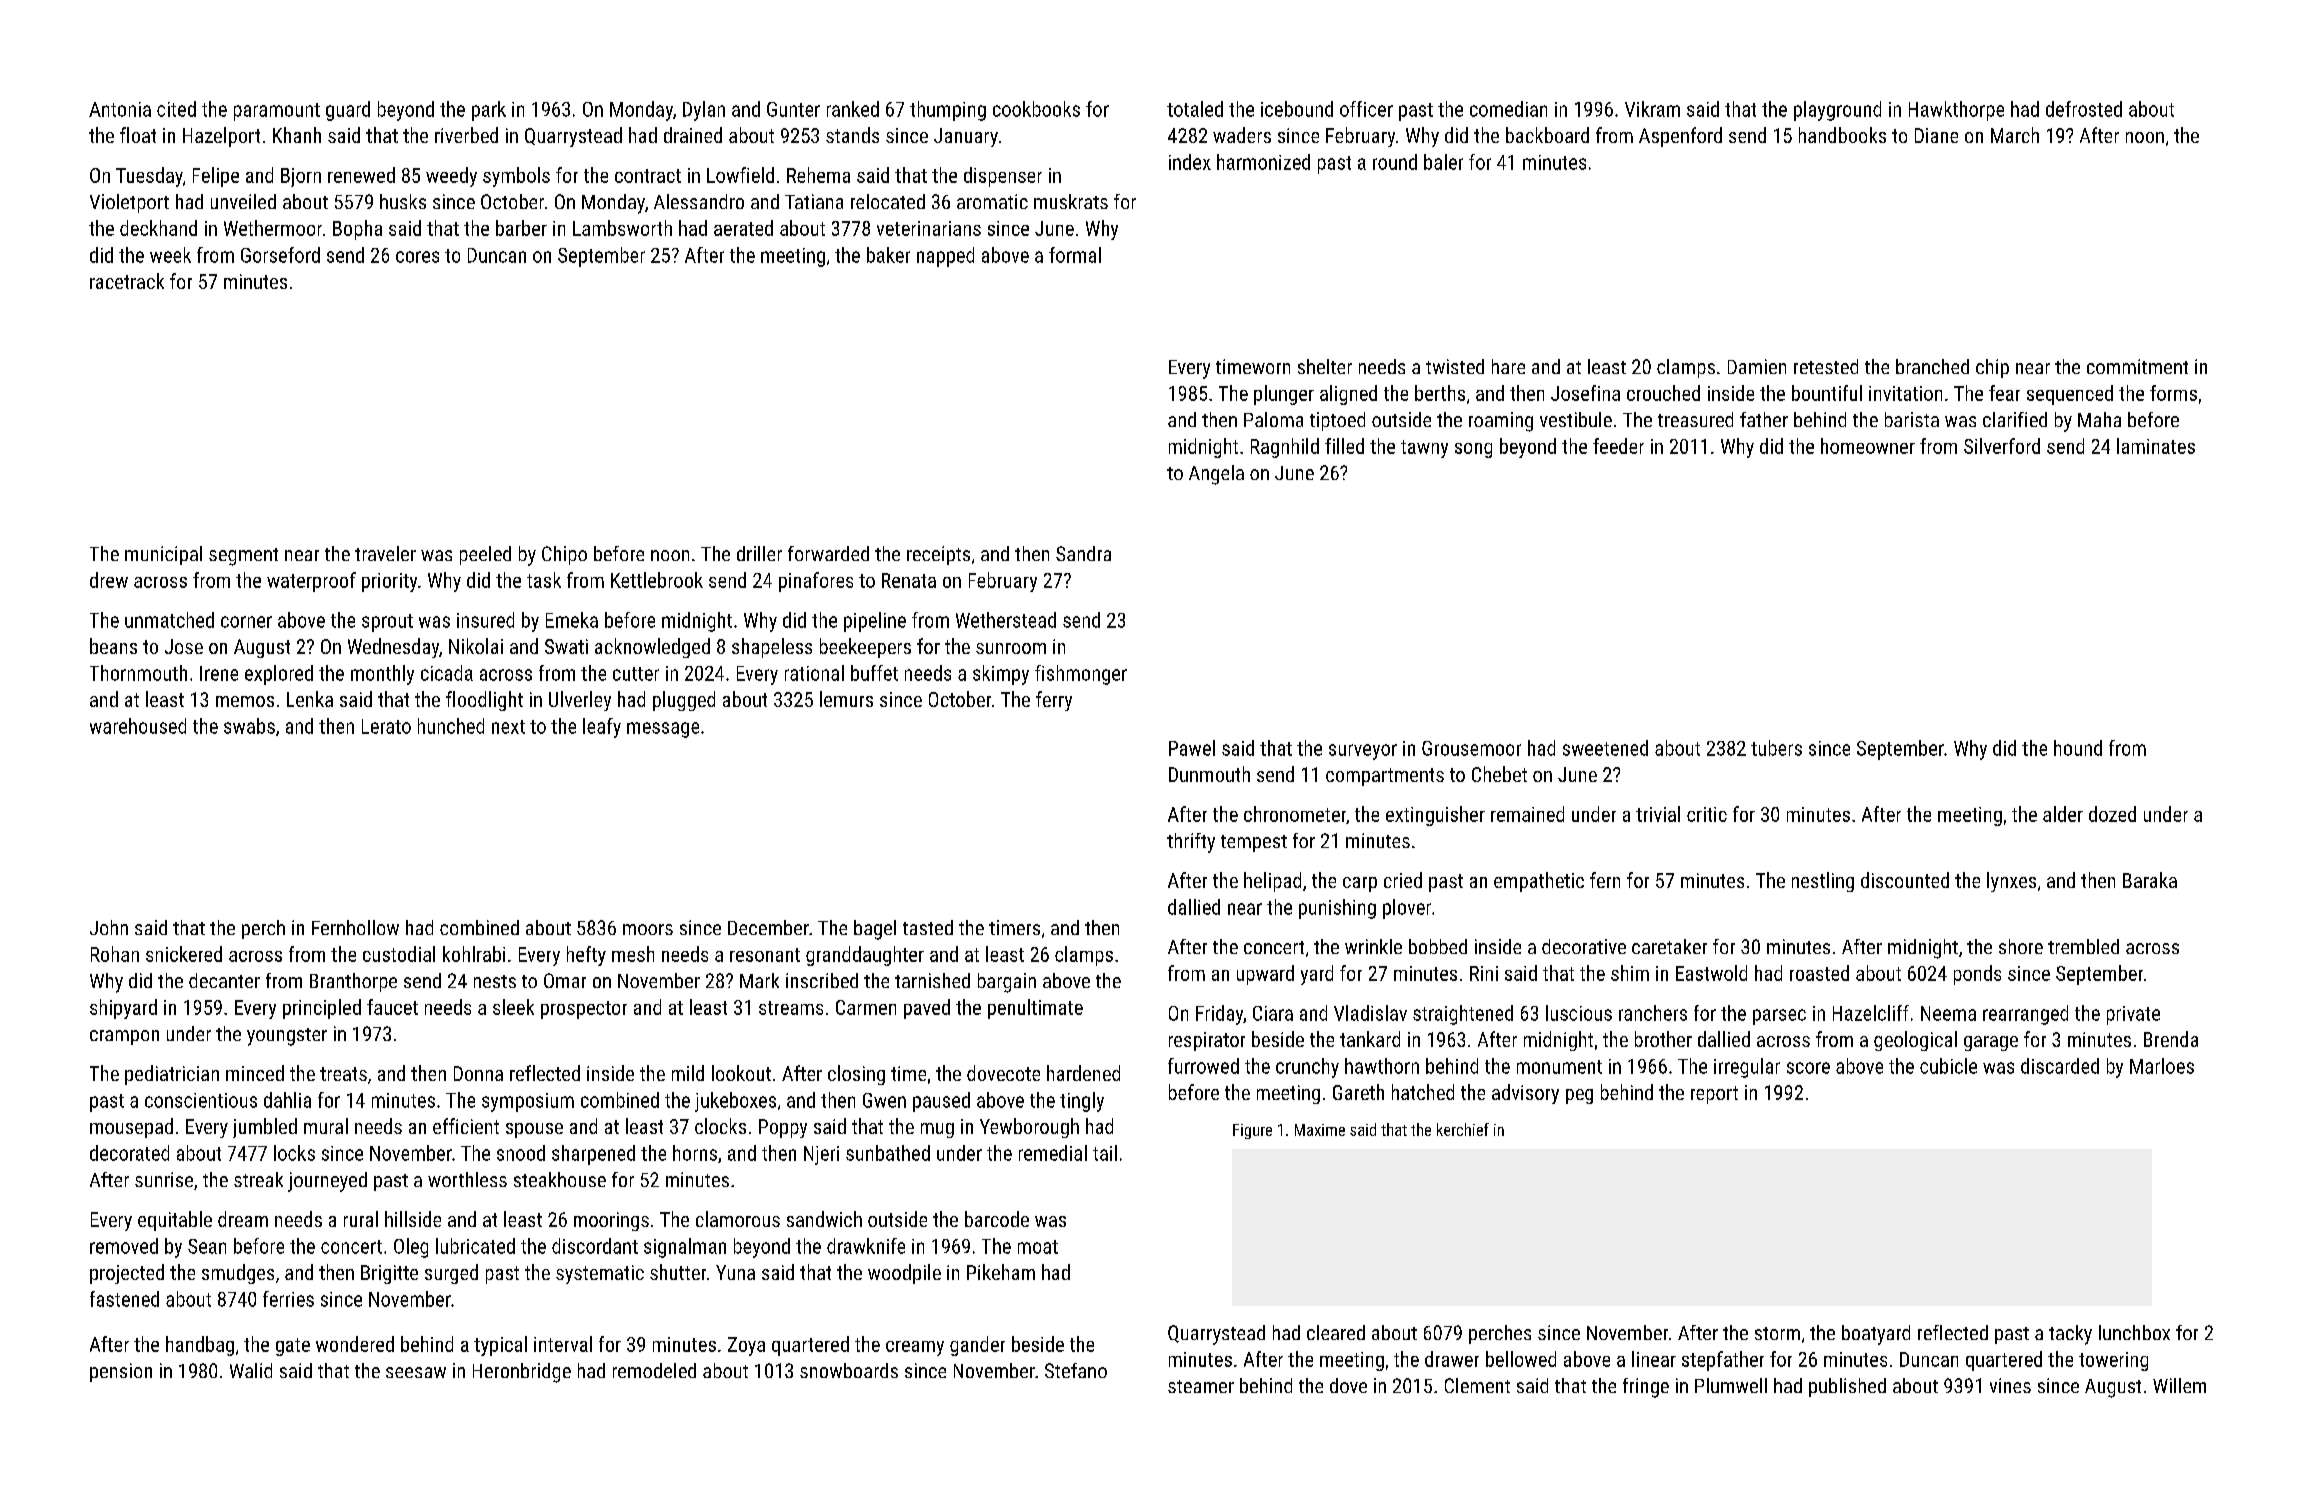 The image size is (2305, 1491). I want to click on cookbooks, so click(1036, 109).
